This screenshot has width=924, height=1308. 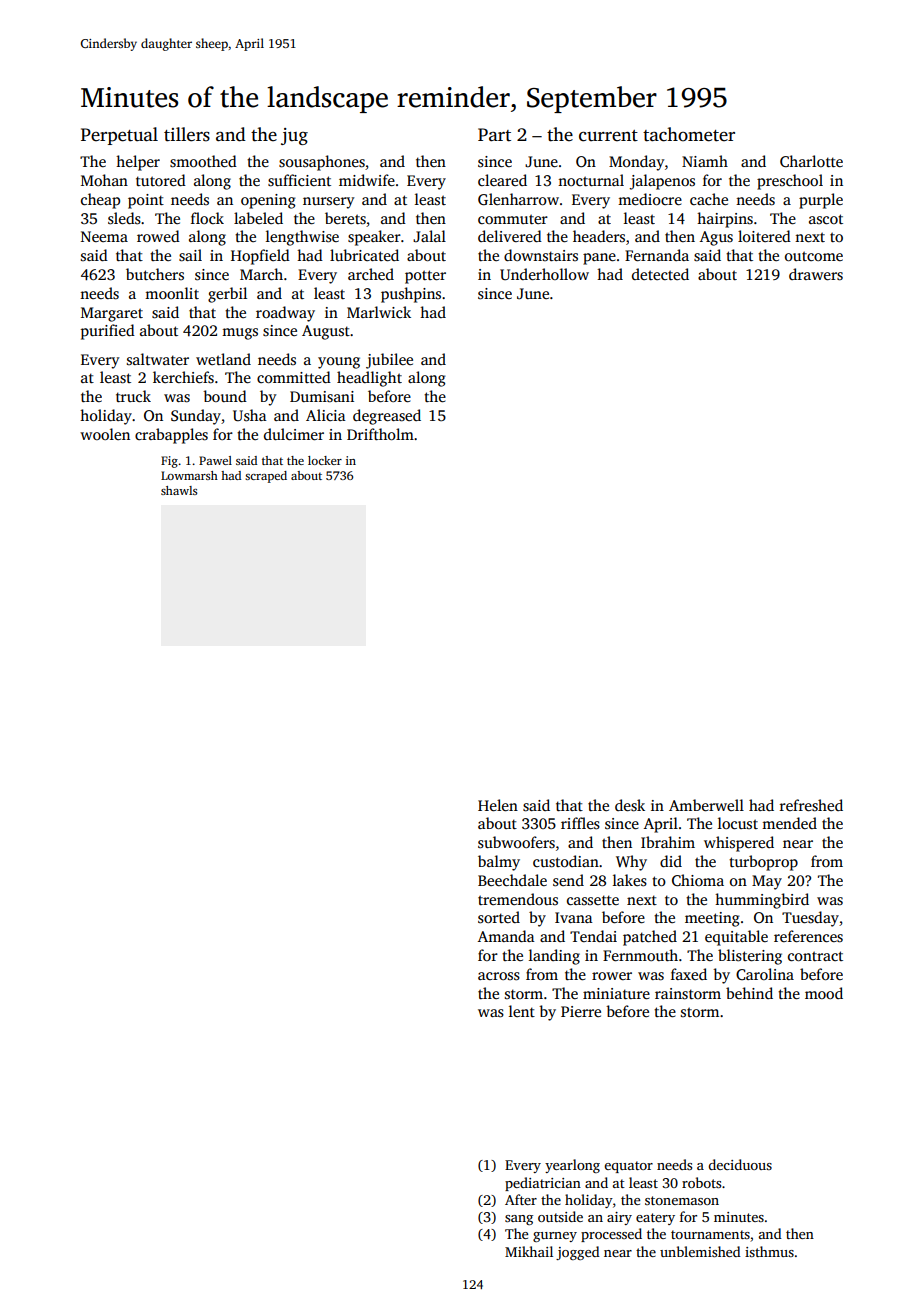 I want to click on detected, so click(x=660, y=274).
